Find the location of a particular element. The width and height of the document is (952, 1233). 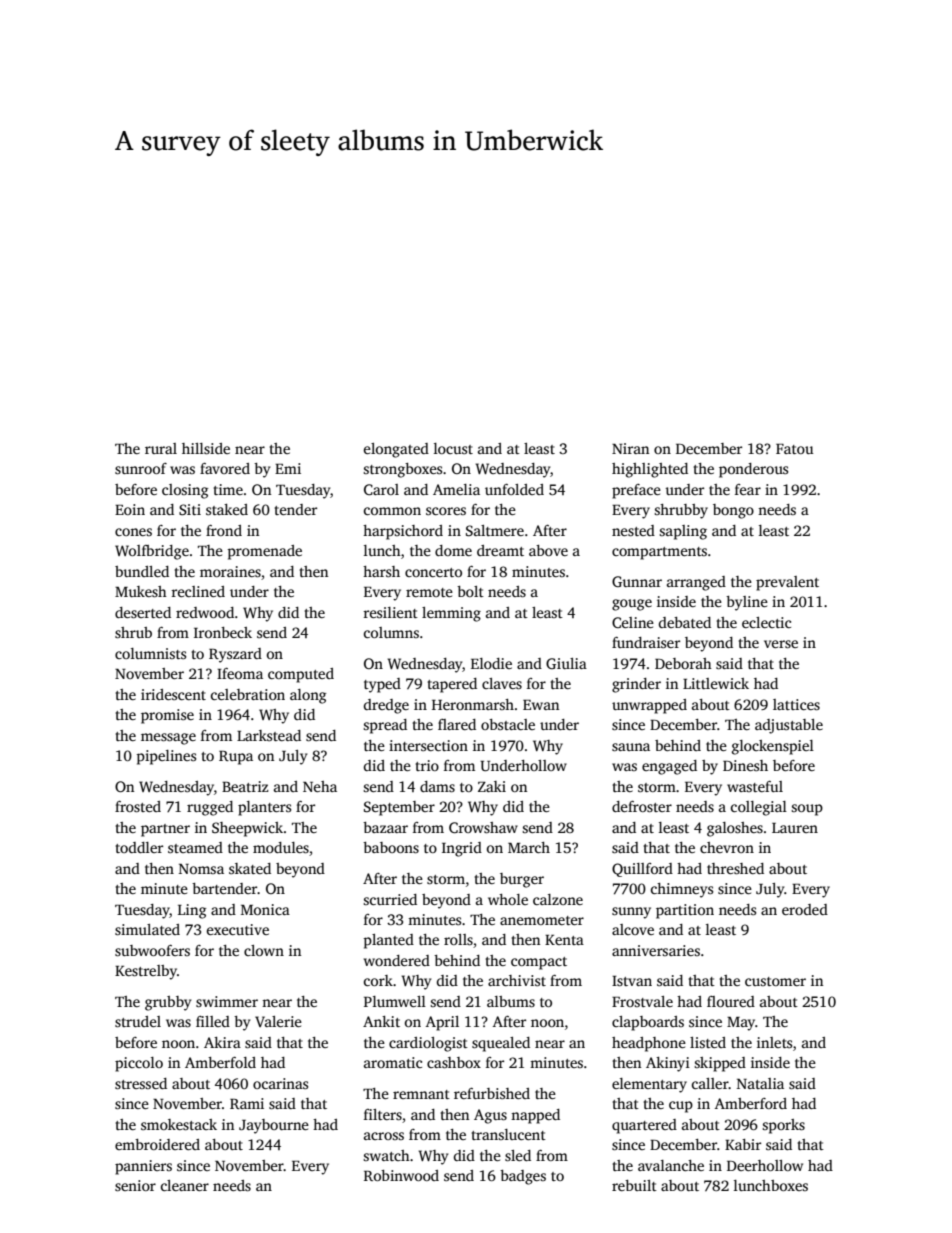

eroded is located at coordinates (805, 909).
